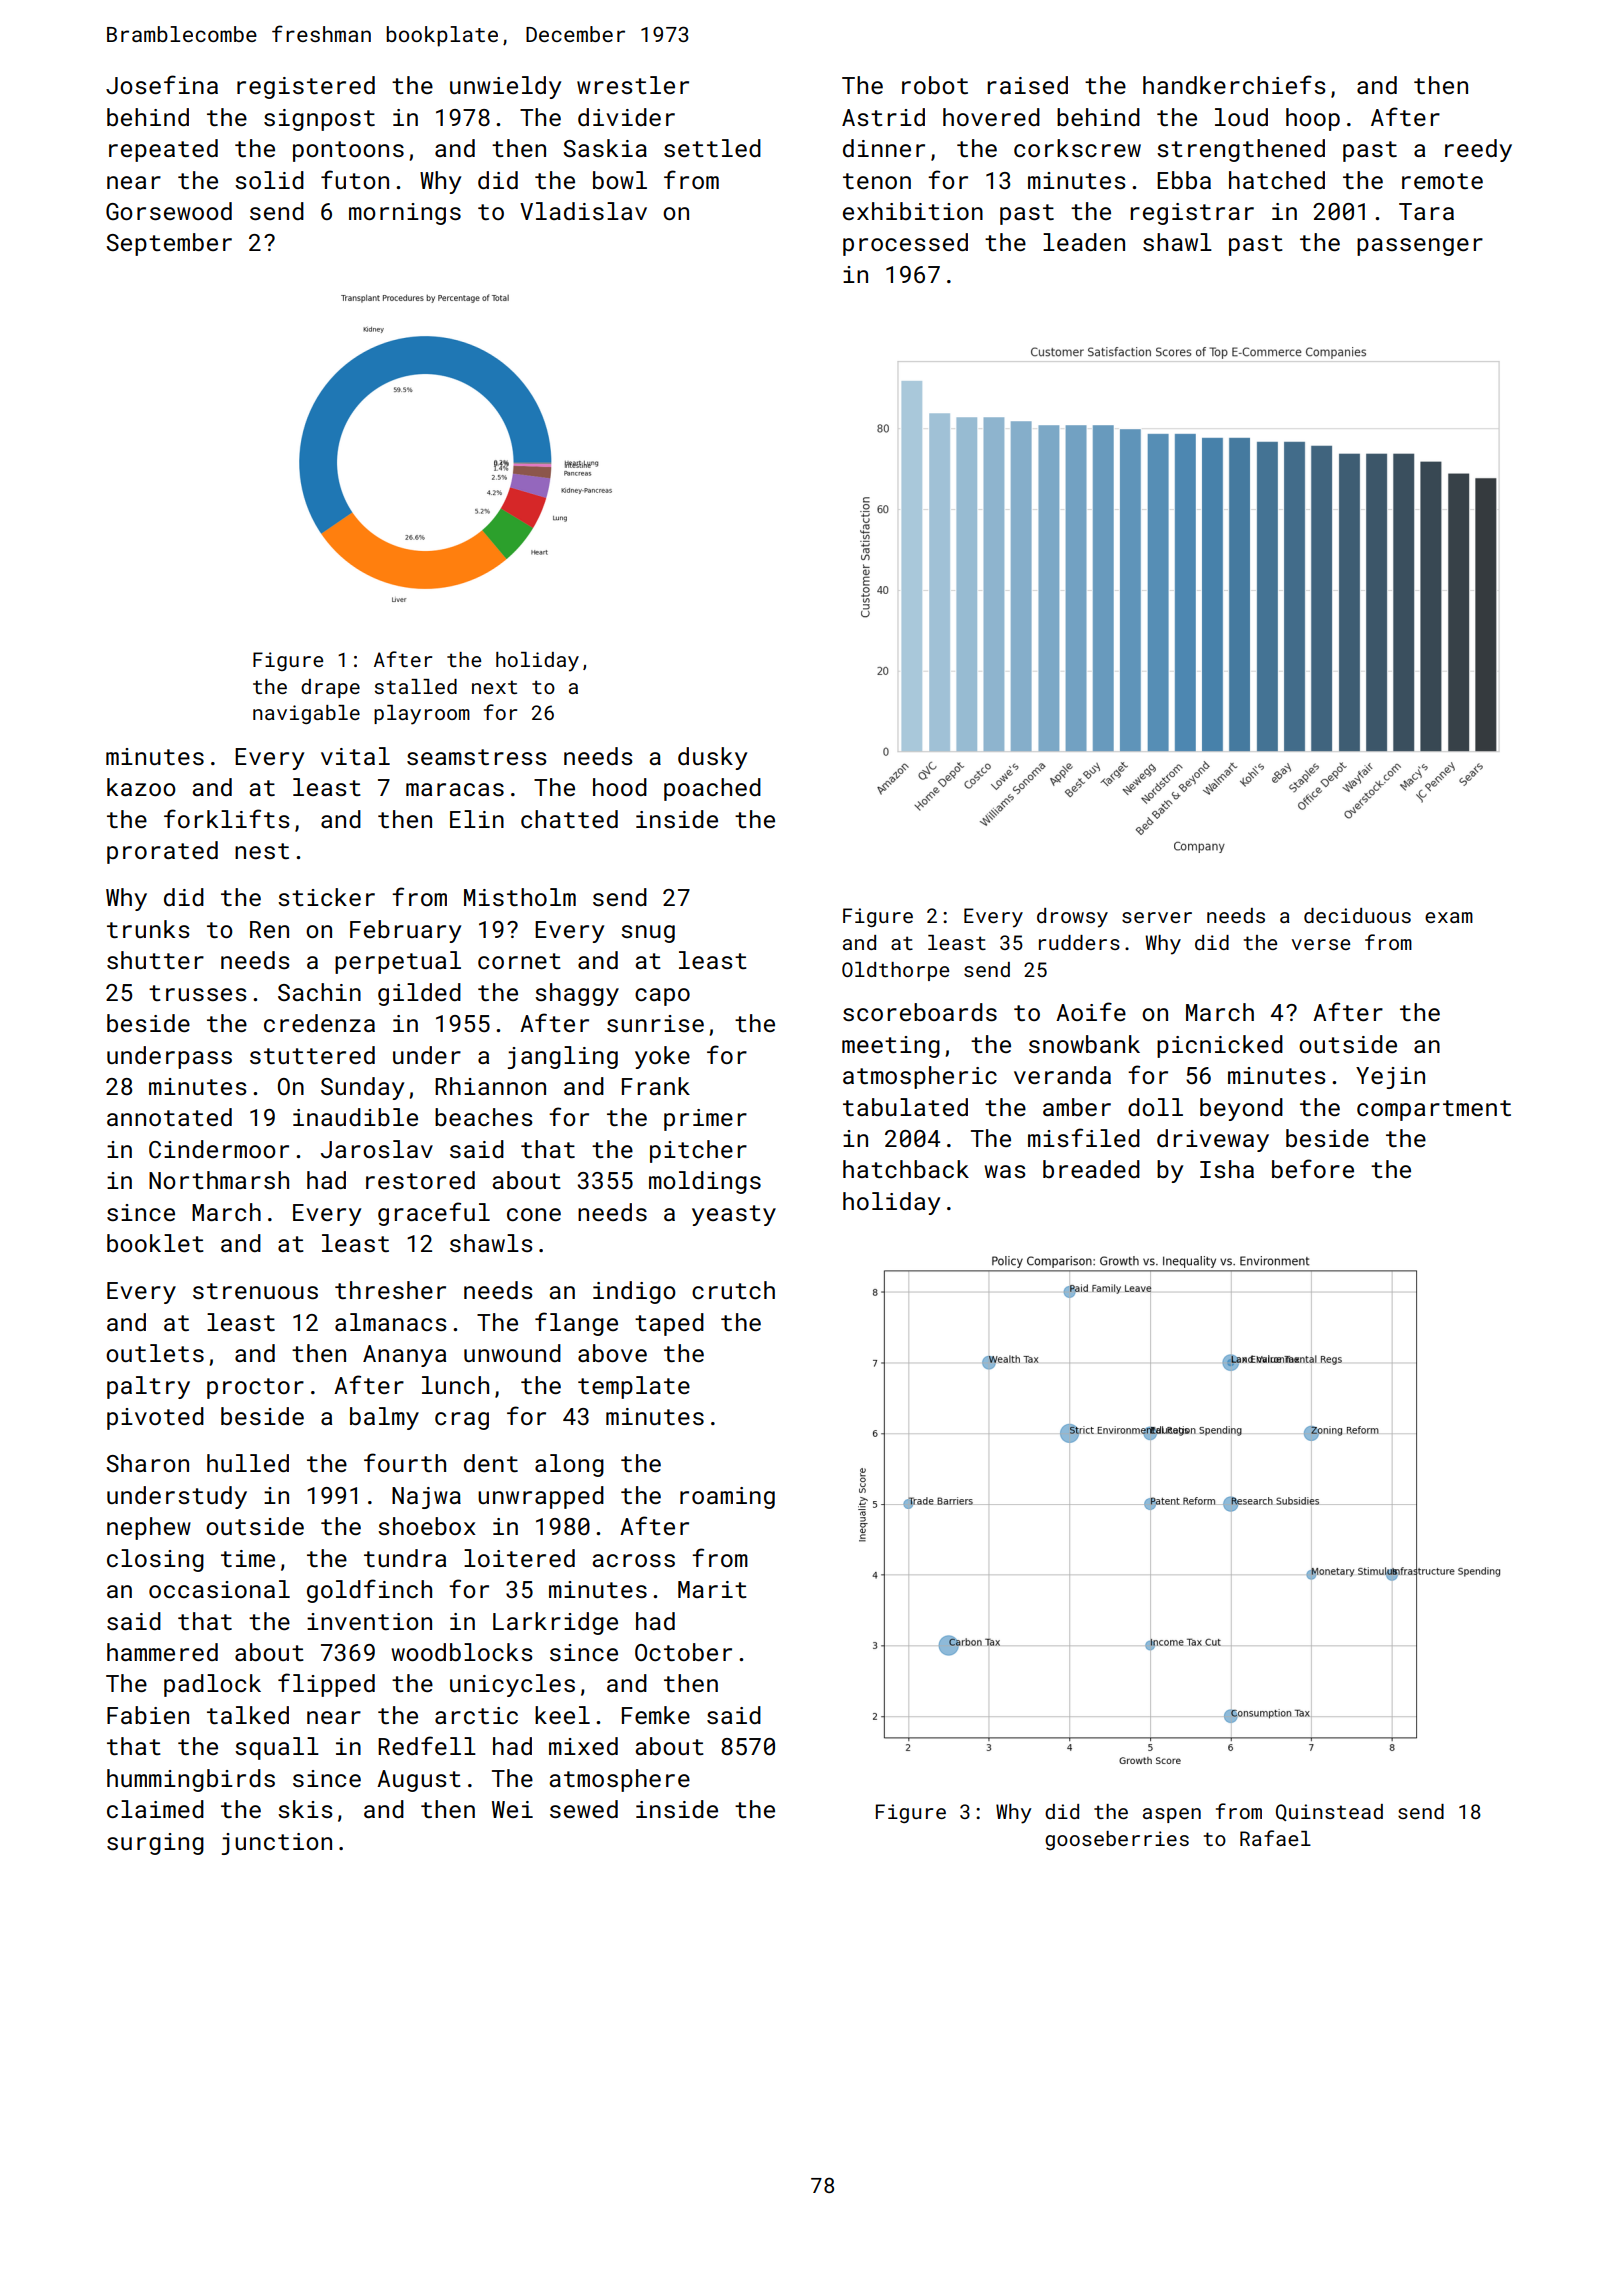 The width and height of the image is (1620, 2292). I want to click on picnicked, so click(1220, 1046).
